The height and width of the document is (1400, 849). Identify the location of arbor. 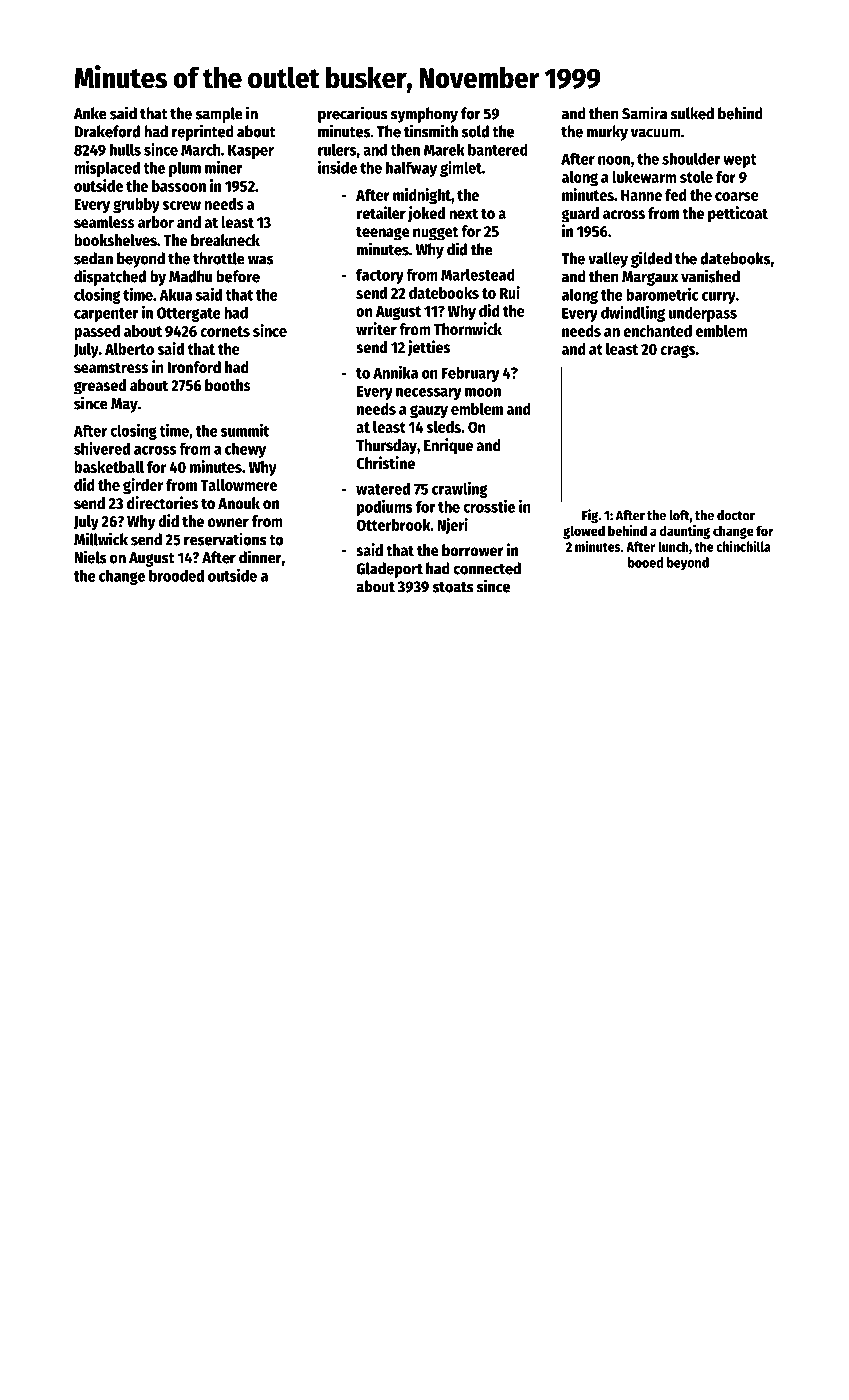
(156, 222).
